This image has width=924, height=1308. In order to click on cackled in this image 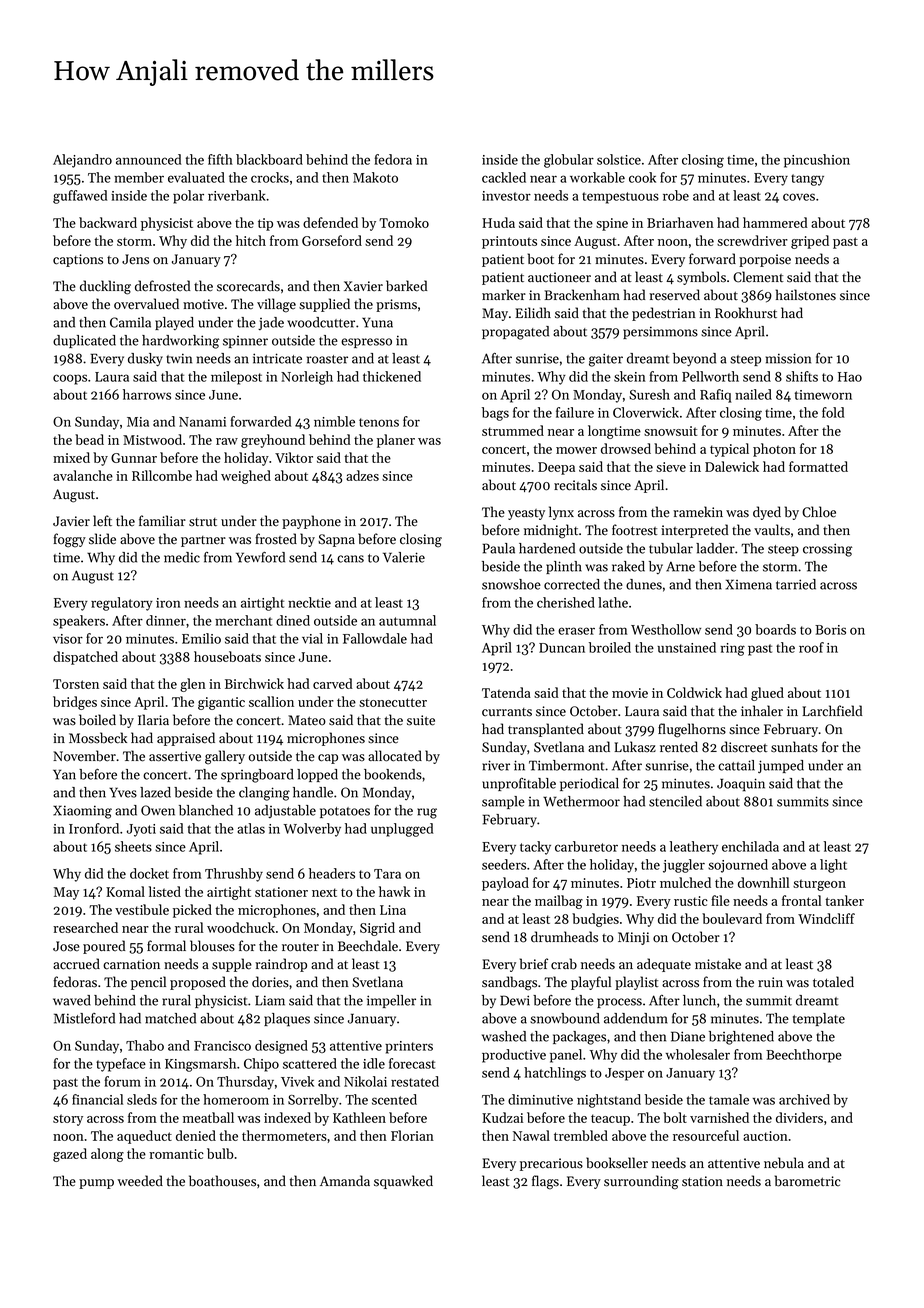, I will do `click(504, 177)`.
